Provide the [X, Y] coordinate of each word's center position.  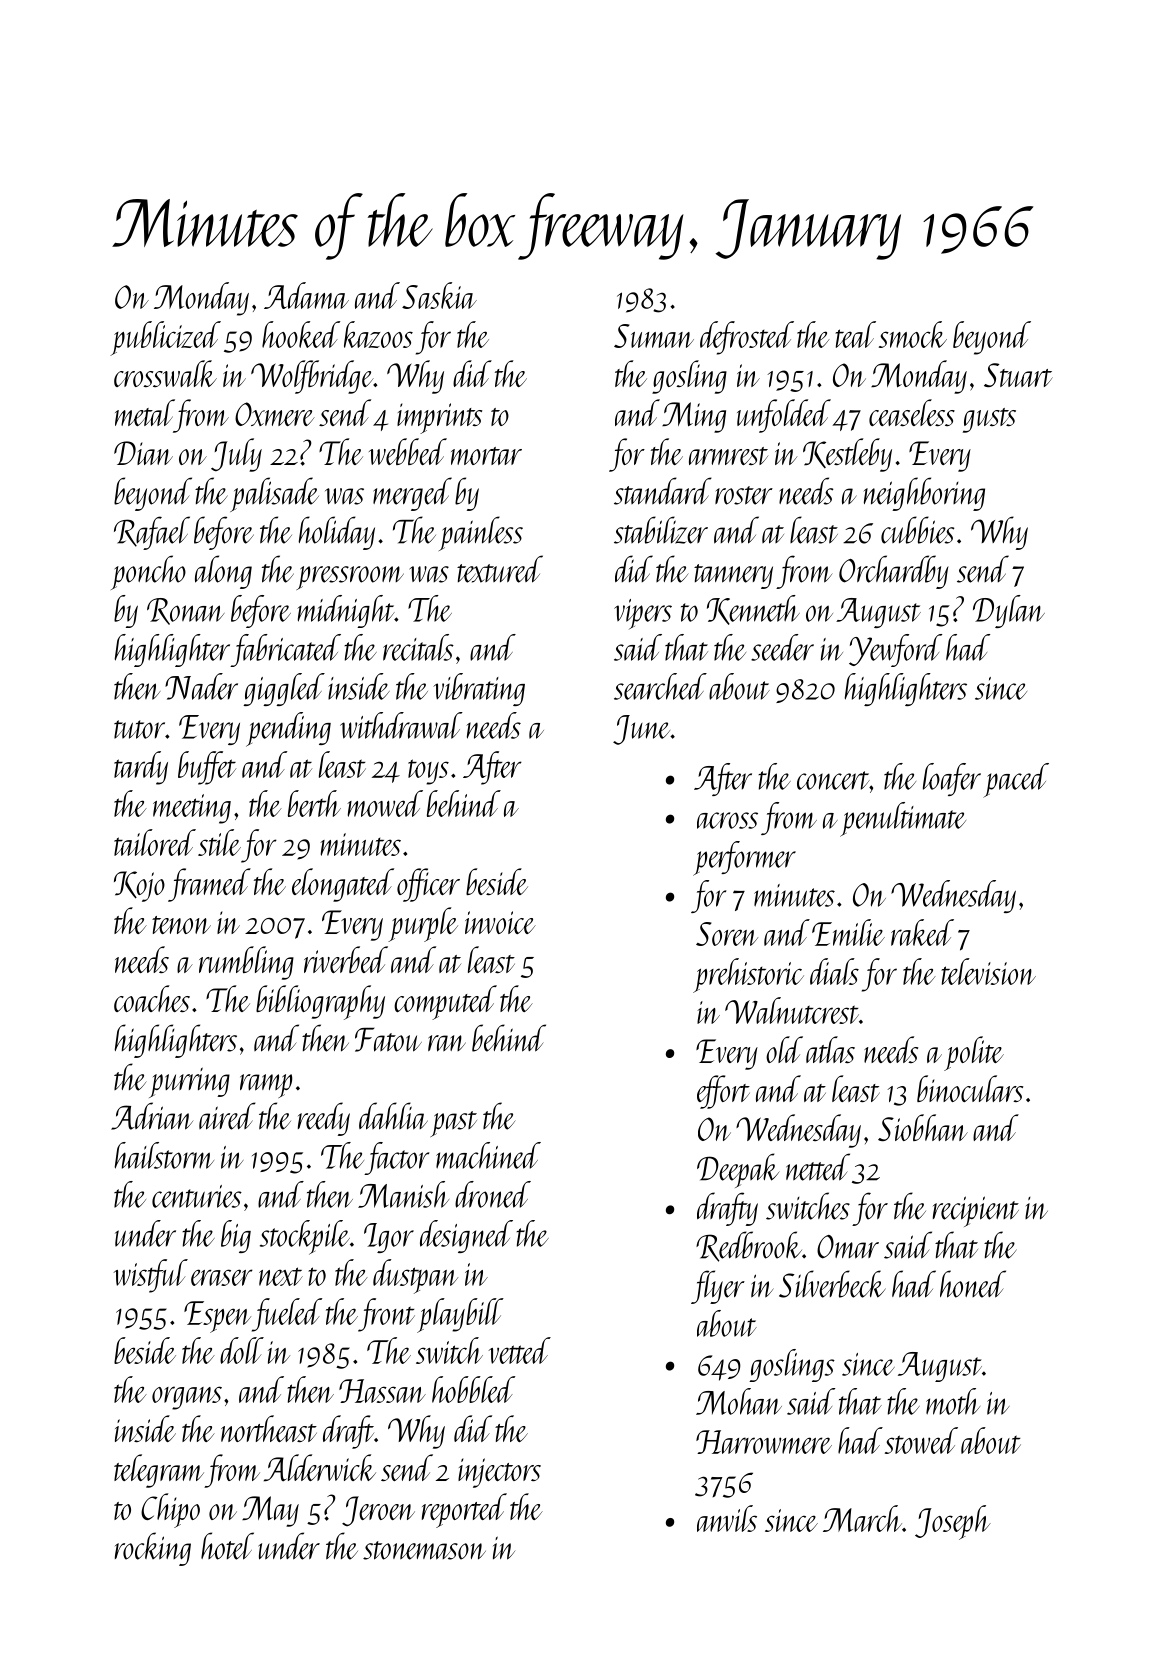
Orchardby [894, 572]
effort [723, 1092]
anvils [727, 1518]
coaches [152, 998]
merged [412, 494]
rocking [153, 1549]
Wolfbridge [312, 377]
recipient [976, 1211]
